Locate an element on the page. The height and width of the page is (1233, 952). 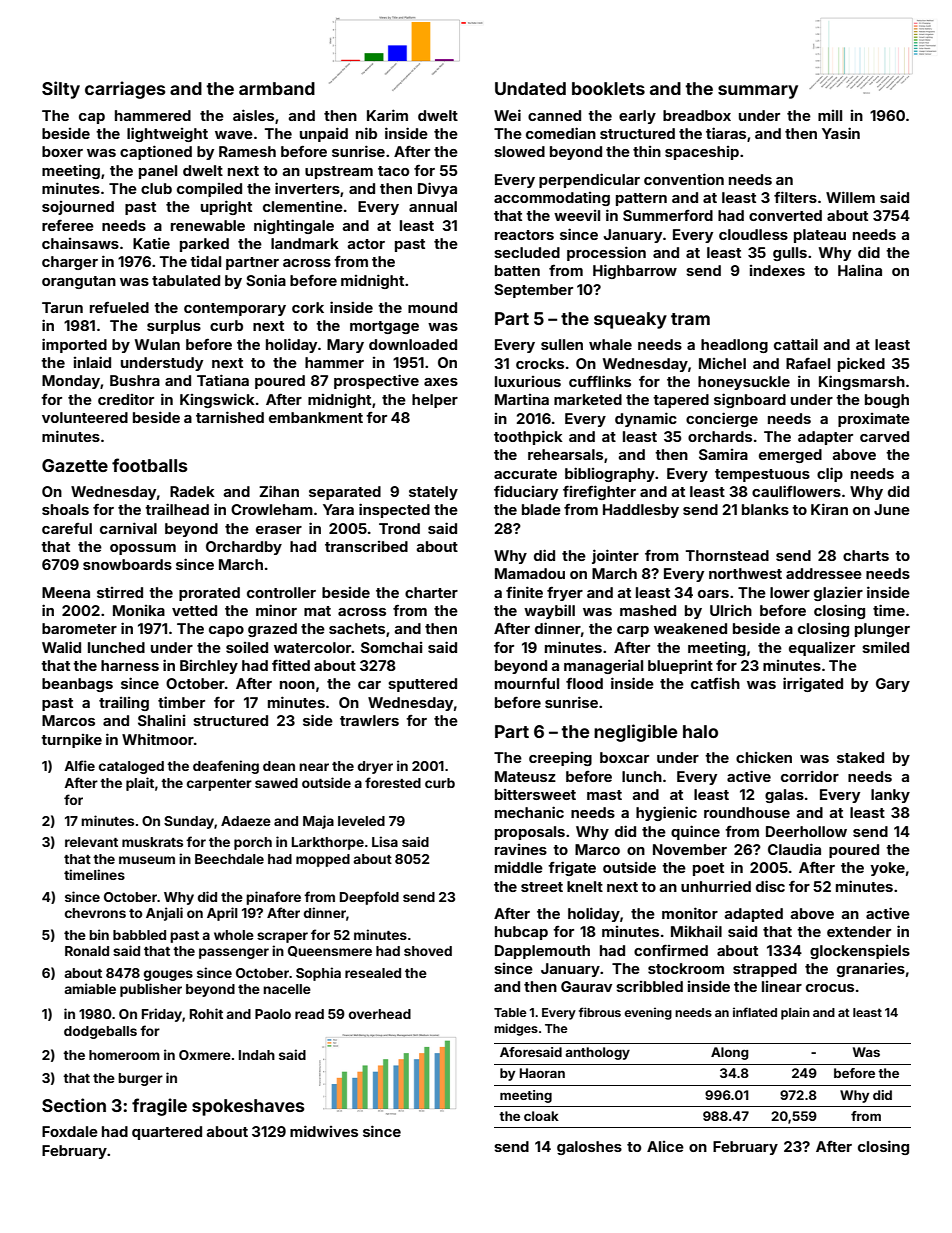
armband is located at coordinates (277, 88).
